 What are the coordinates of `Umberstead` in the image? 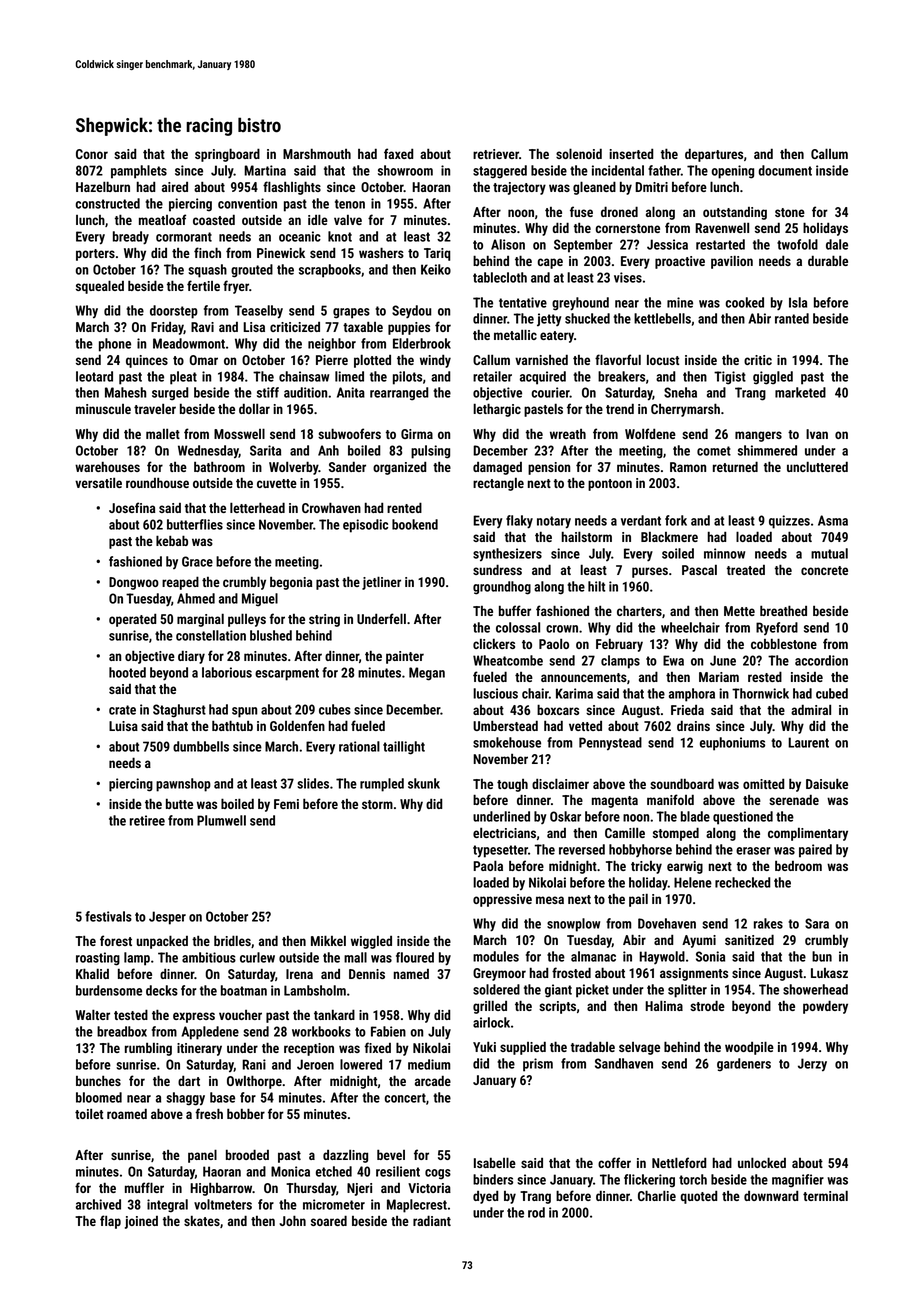 It's located at (505, 725).
